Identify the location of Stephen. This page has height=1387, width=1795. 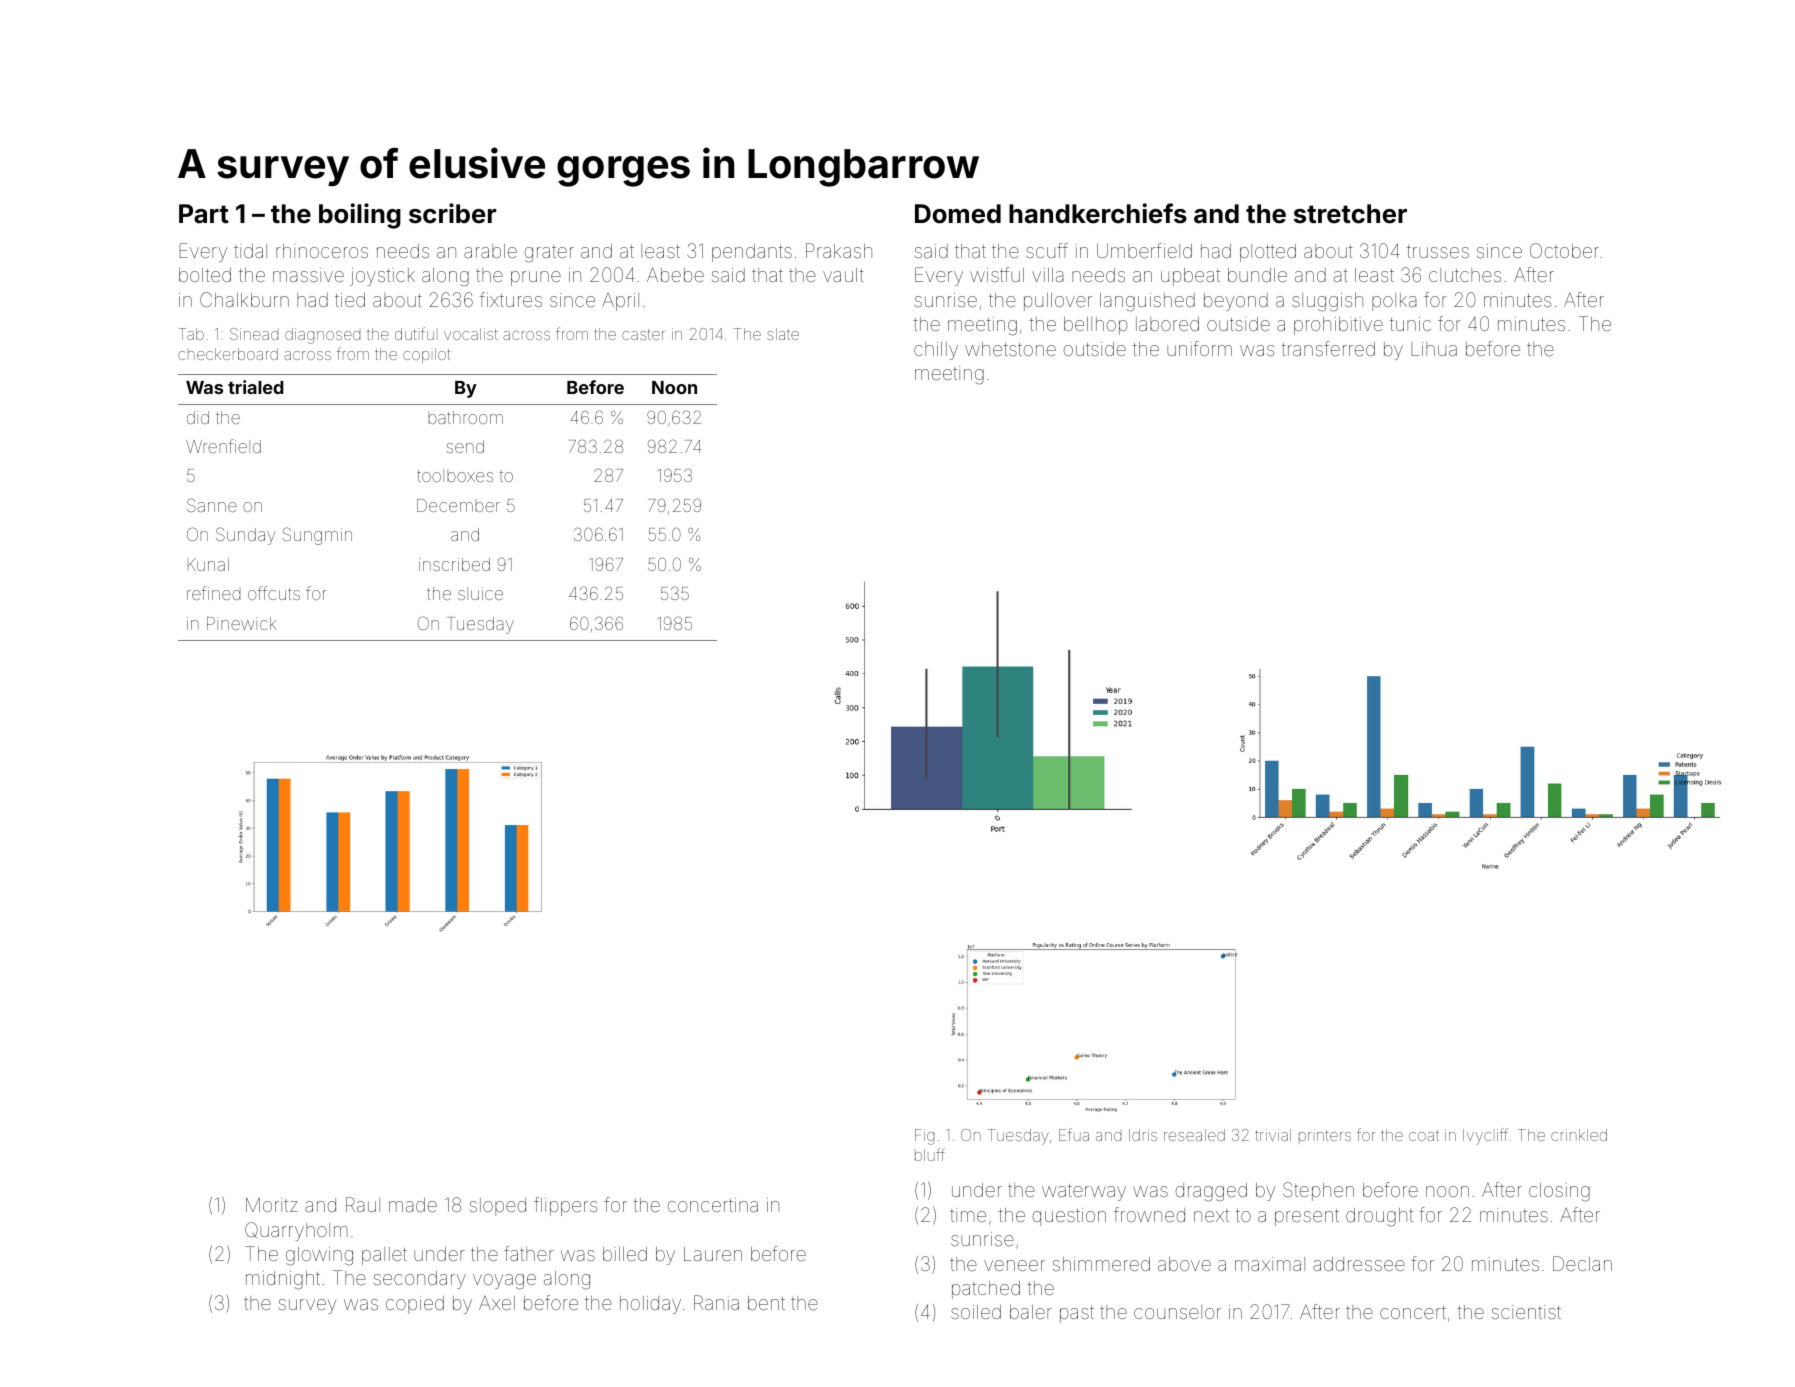
(1318, 1191).
